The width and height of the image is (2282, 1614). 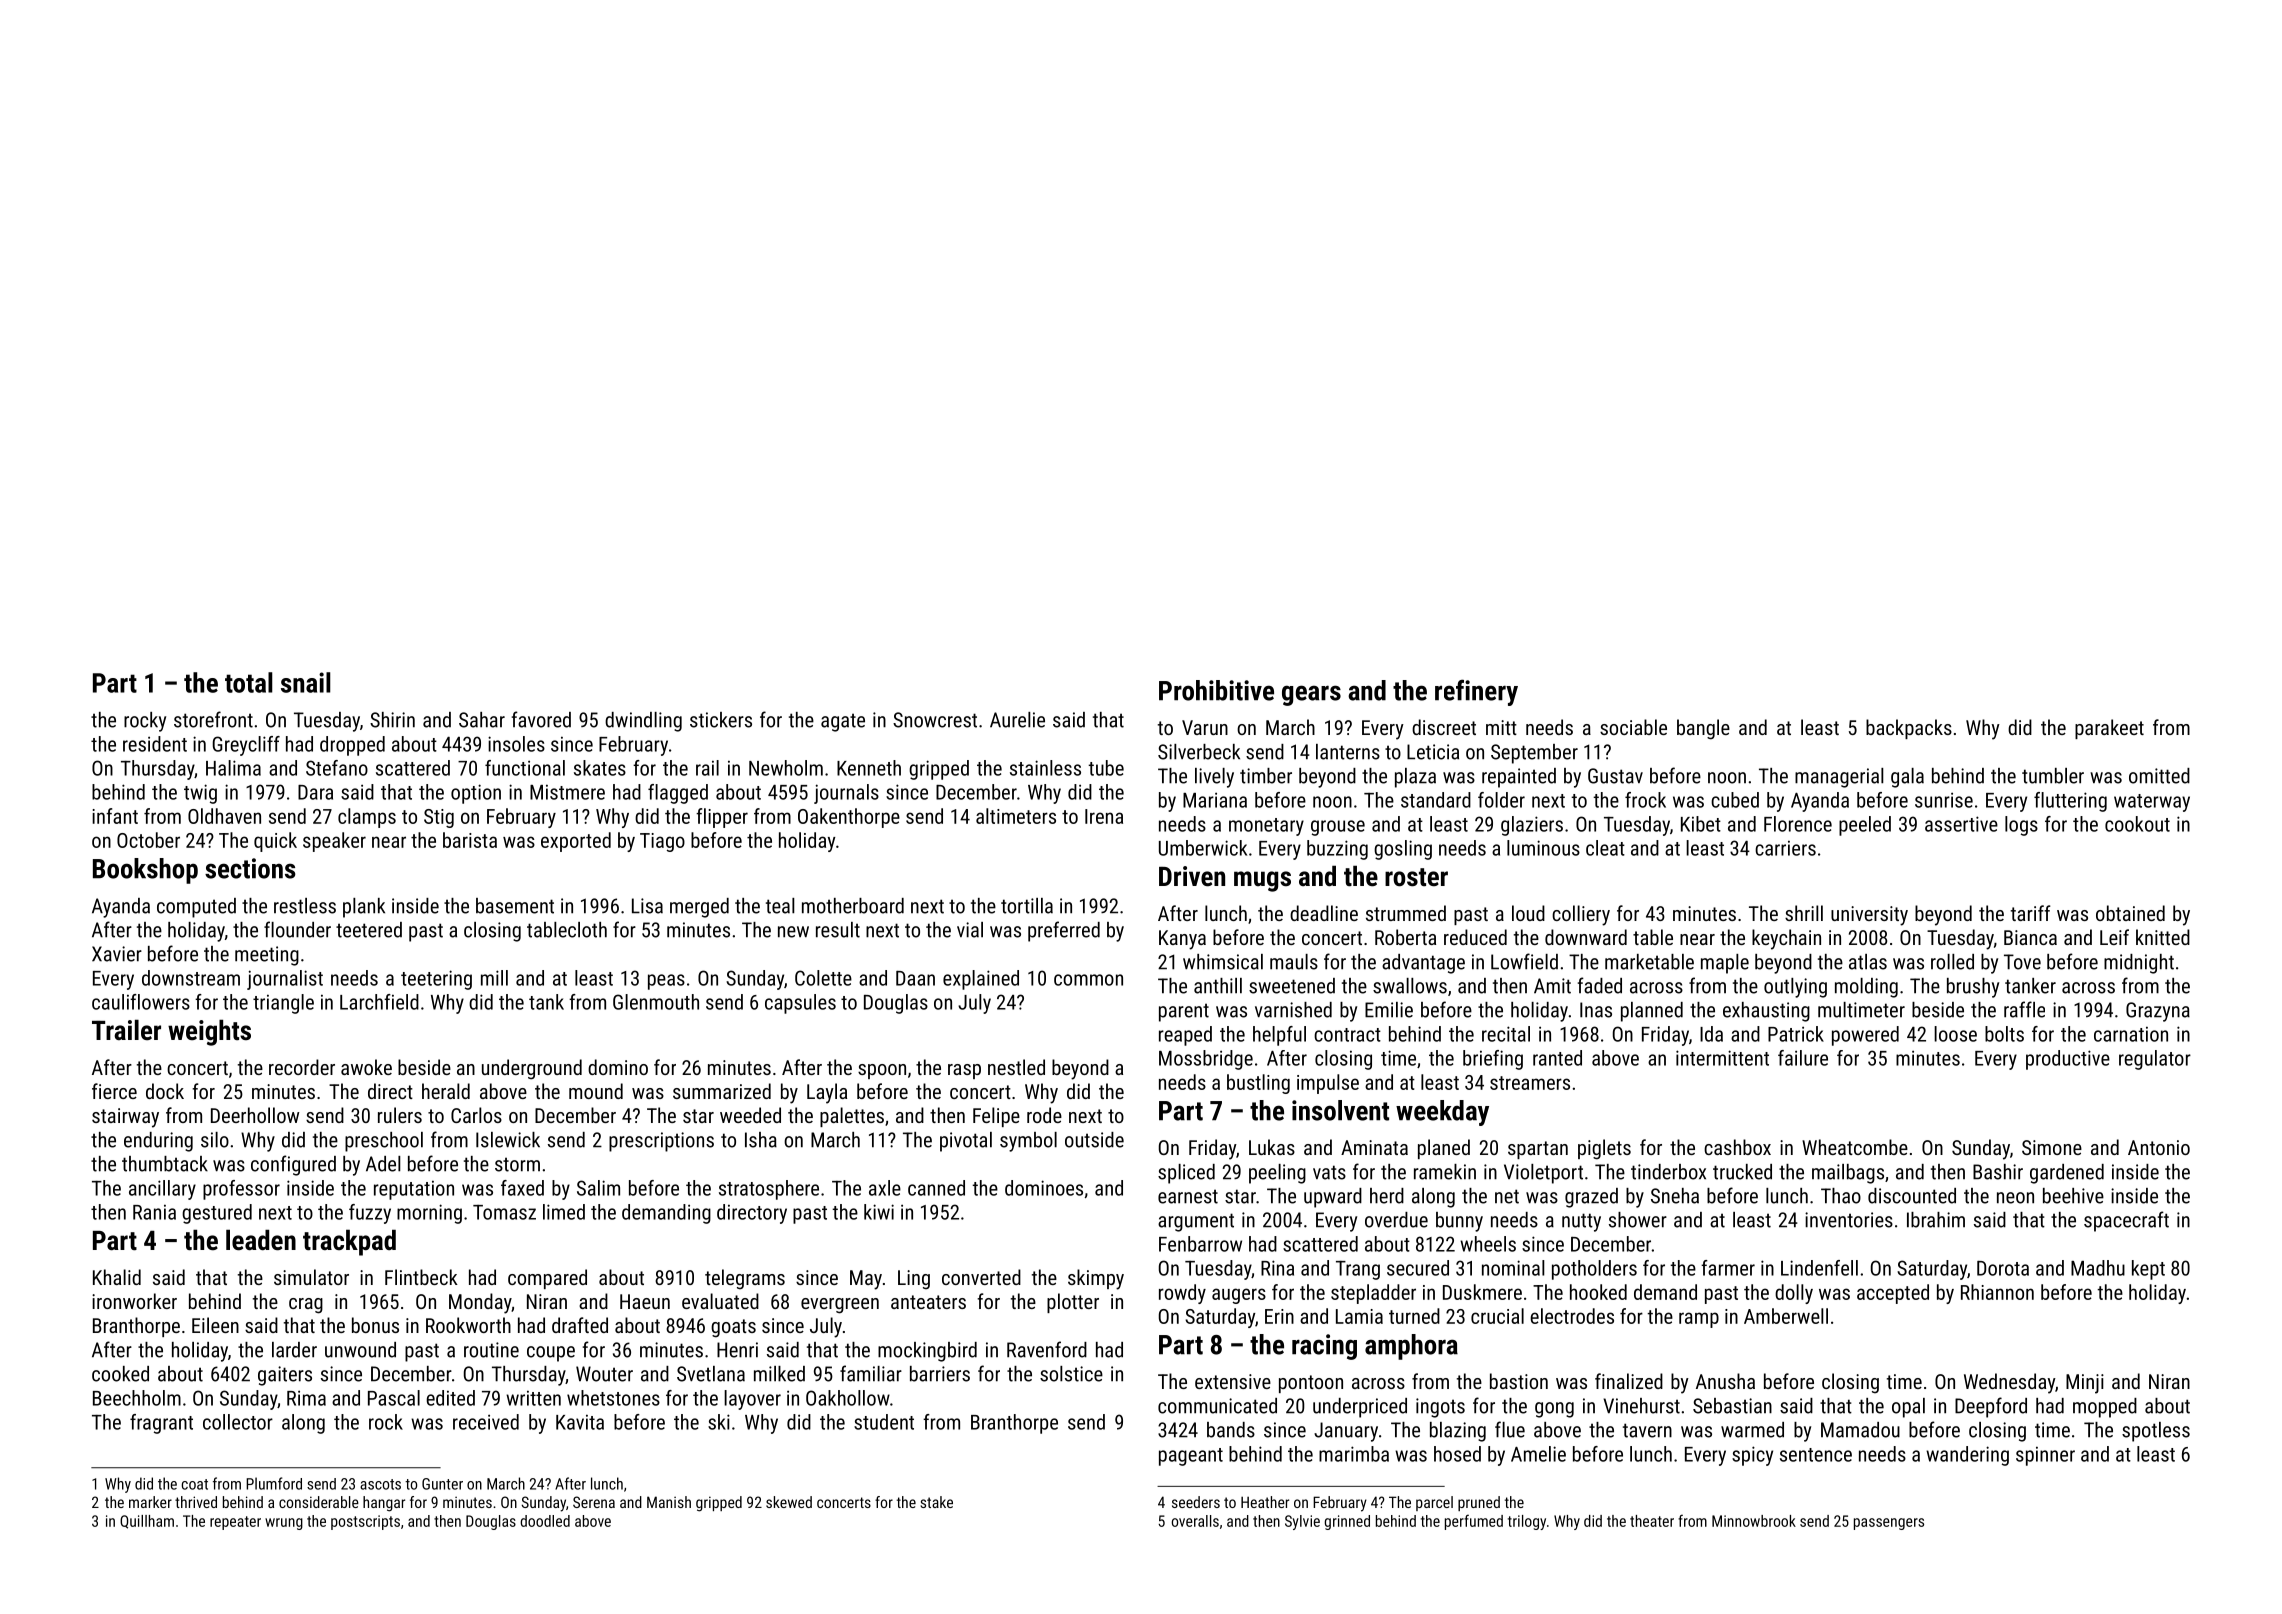 I want to click on kept, so click(x=2148, y=1270).
